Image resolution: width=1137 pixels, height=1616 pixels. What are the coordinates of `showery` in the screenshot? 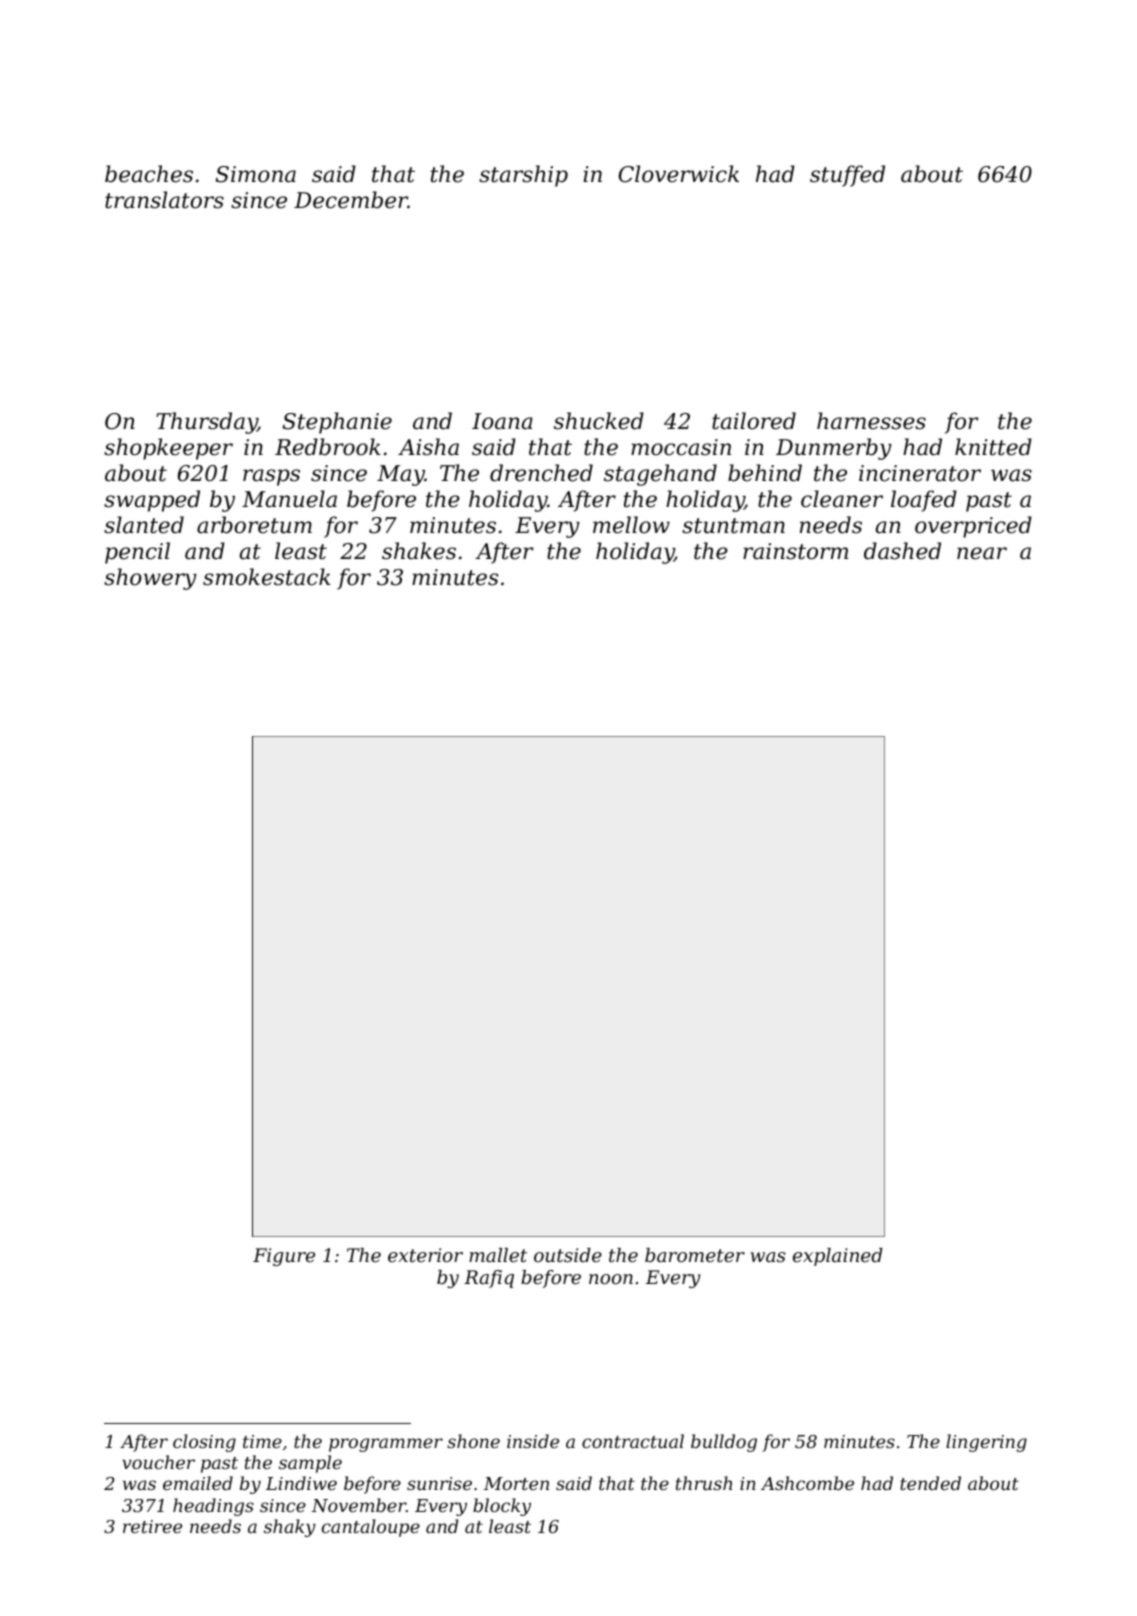 It's located at (150, 579).
